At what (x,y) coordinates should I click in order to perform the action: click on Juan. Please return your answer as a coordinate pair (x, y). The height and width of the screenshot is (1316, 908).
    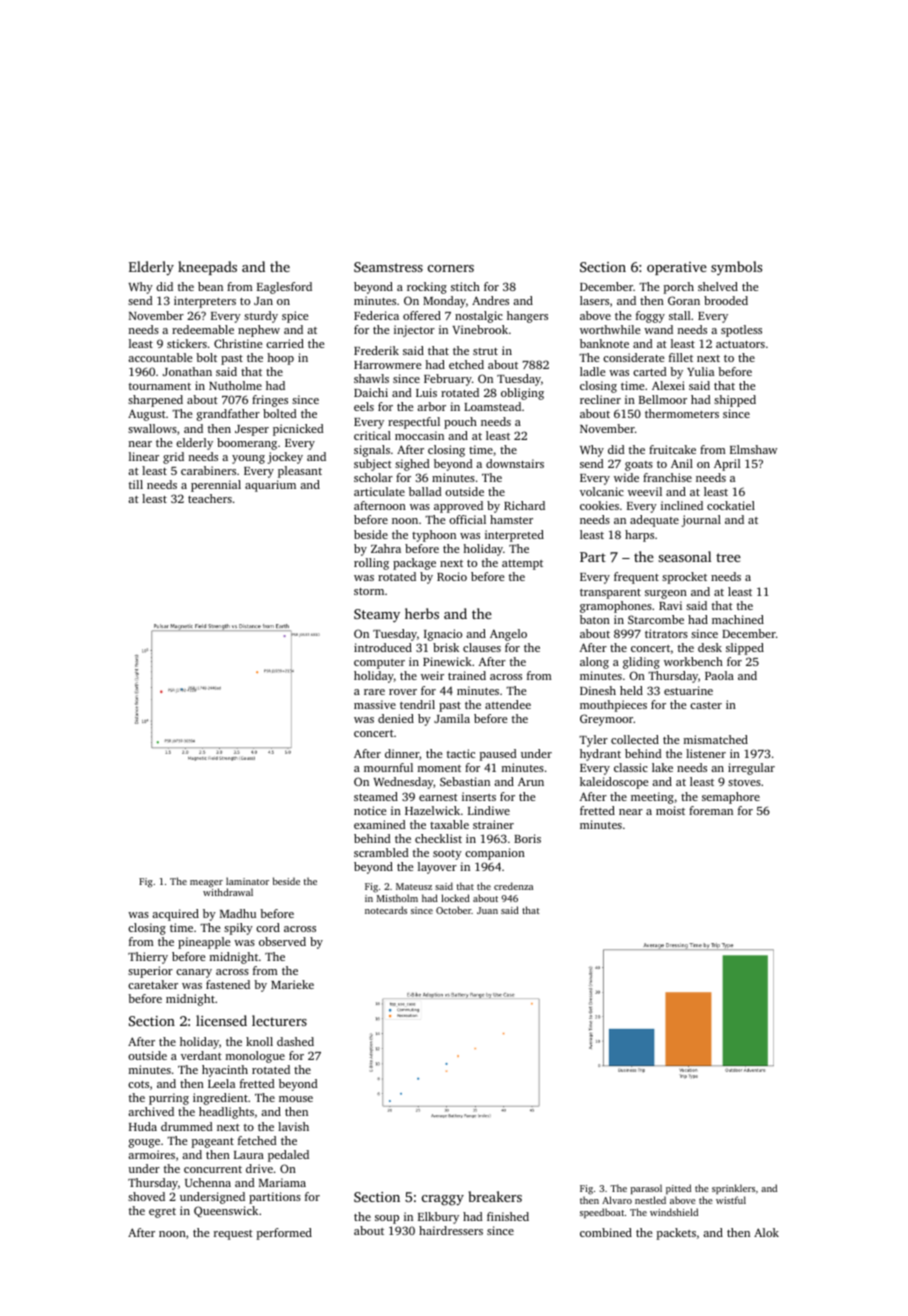
    Looking at the image, I should click on (487, 910).
